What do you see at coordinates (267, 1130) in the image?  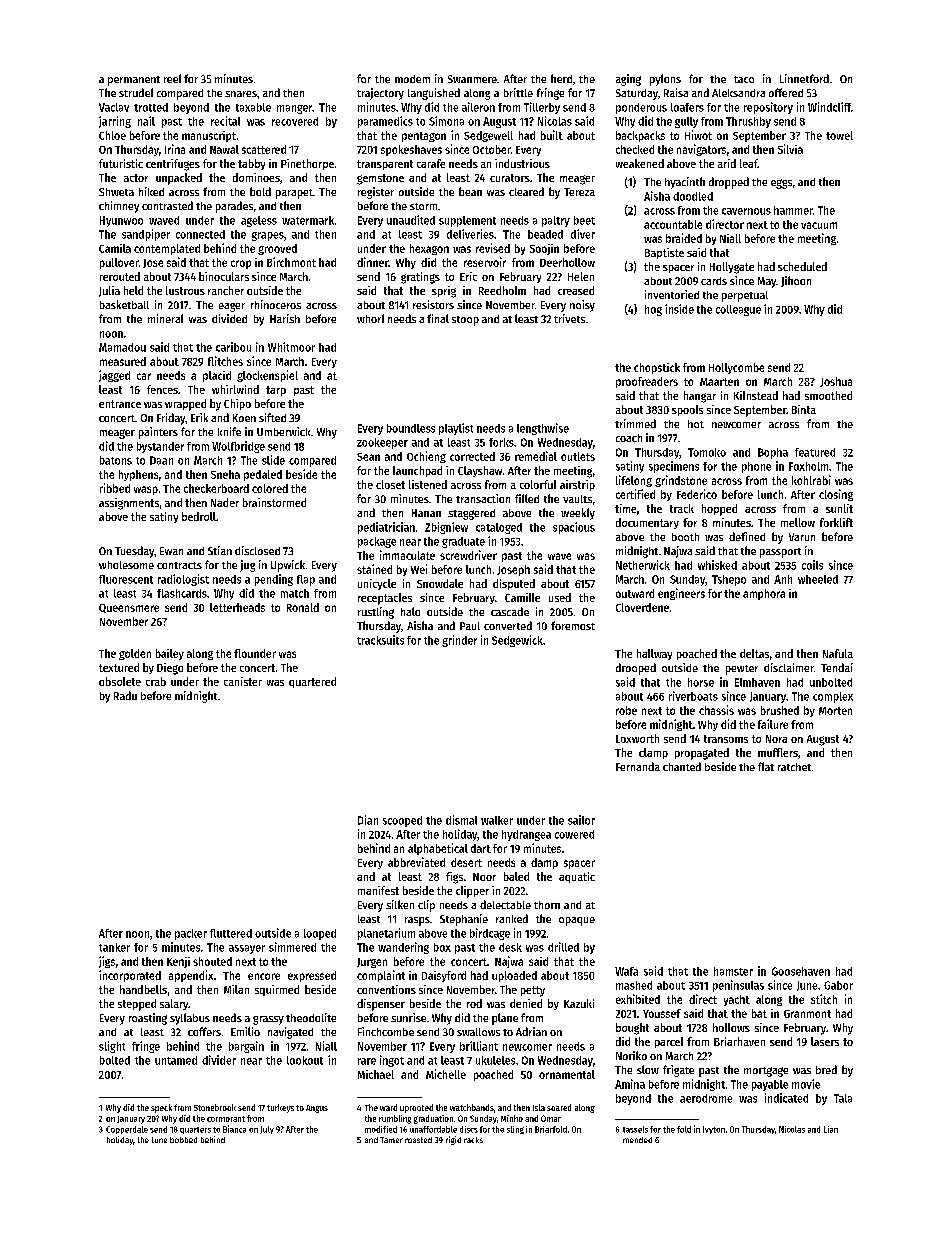 I see `July` at bounding box center [267, 1130].
